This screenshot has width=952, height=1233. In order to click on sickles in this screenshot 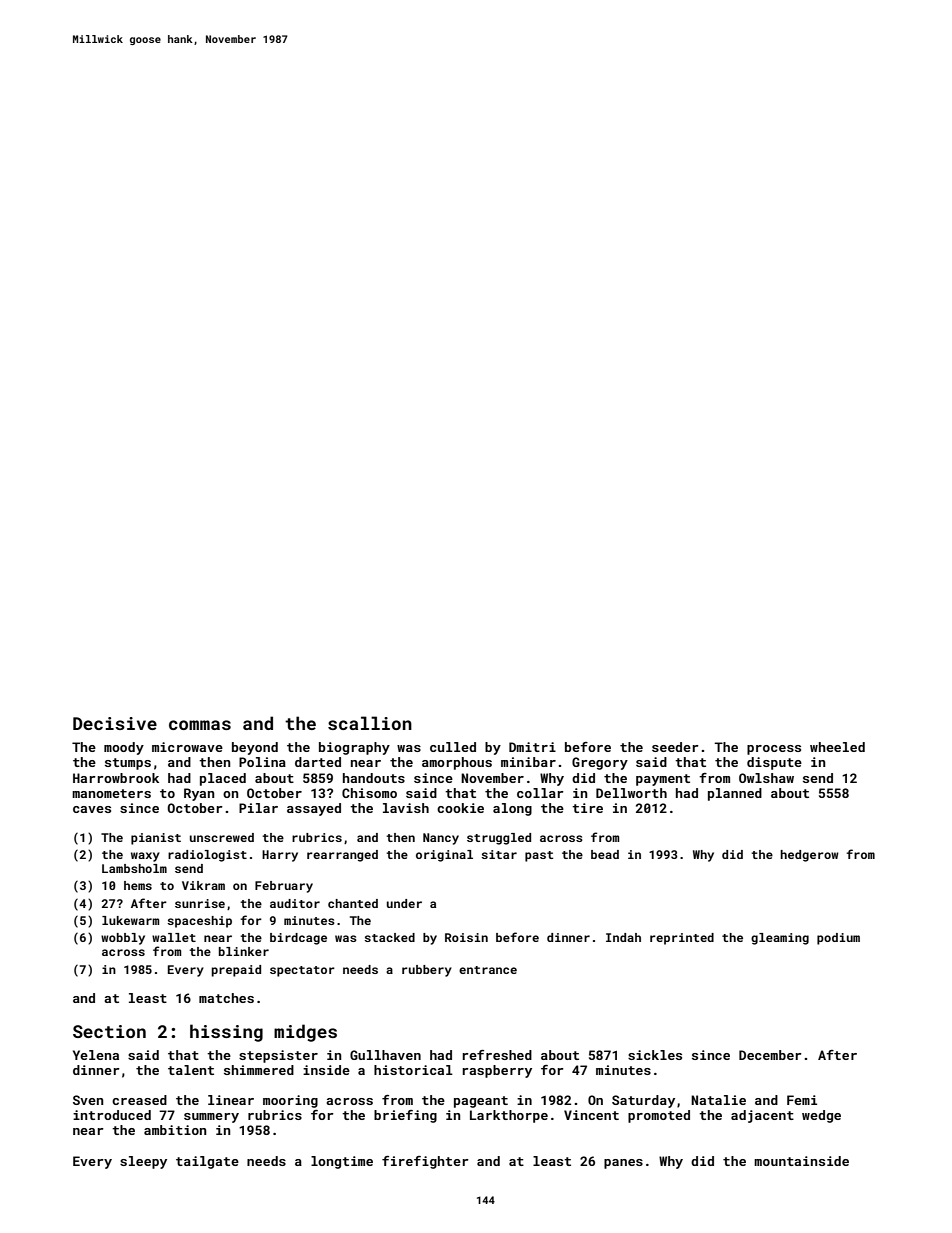, I will do `click(655, 1055)`.
